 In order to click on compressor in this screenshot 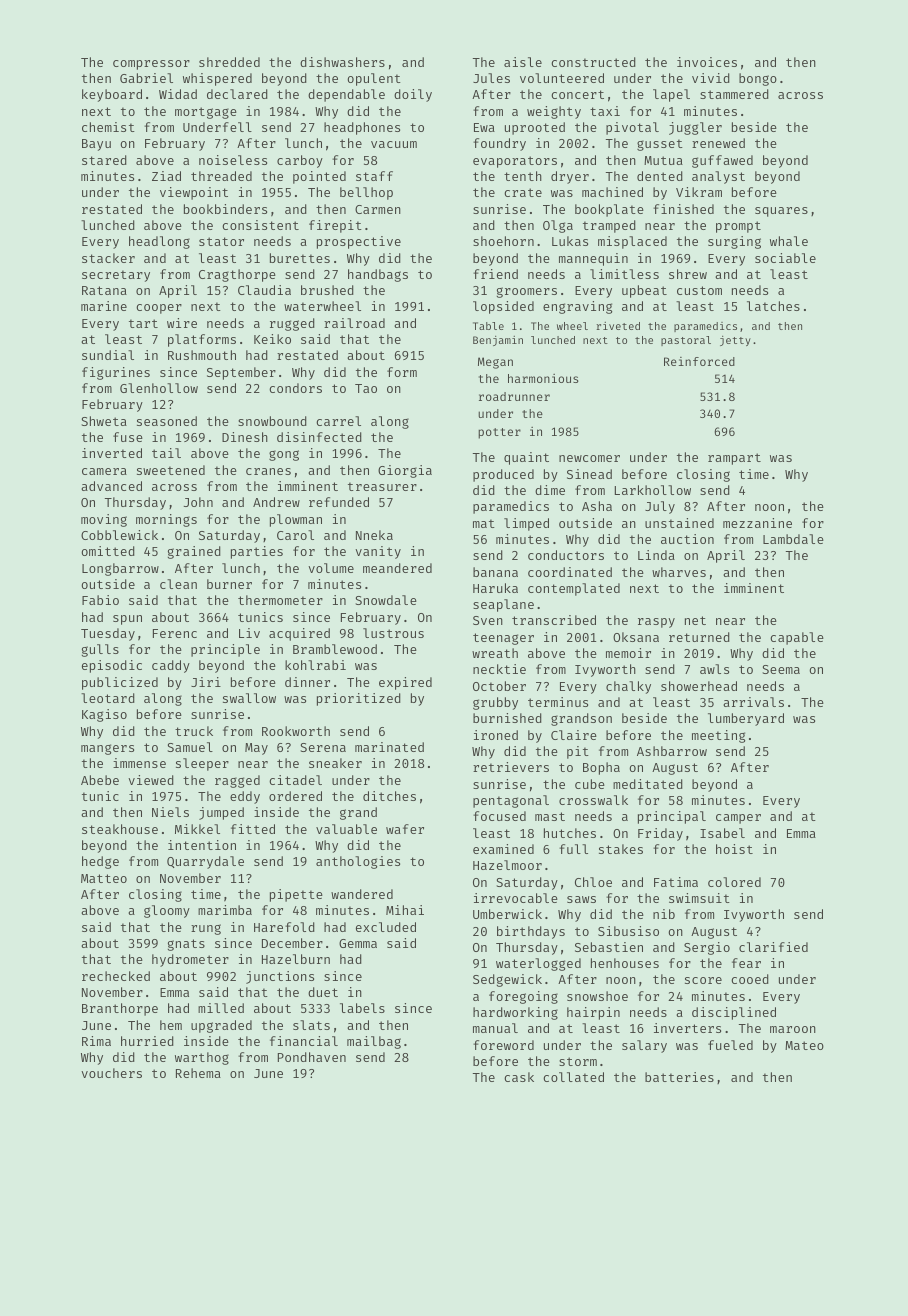, I will do `click(151, 65)`.
